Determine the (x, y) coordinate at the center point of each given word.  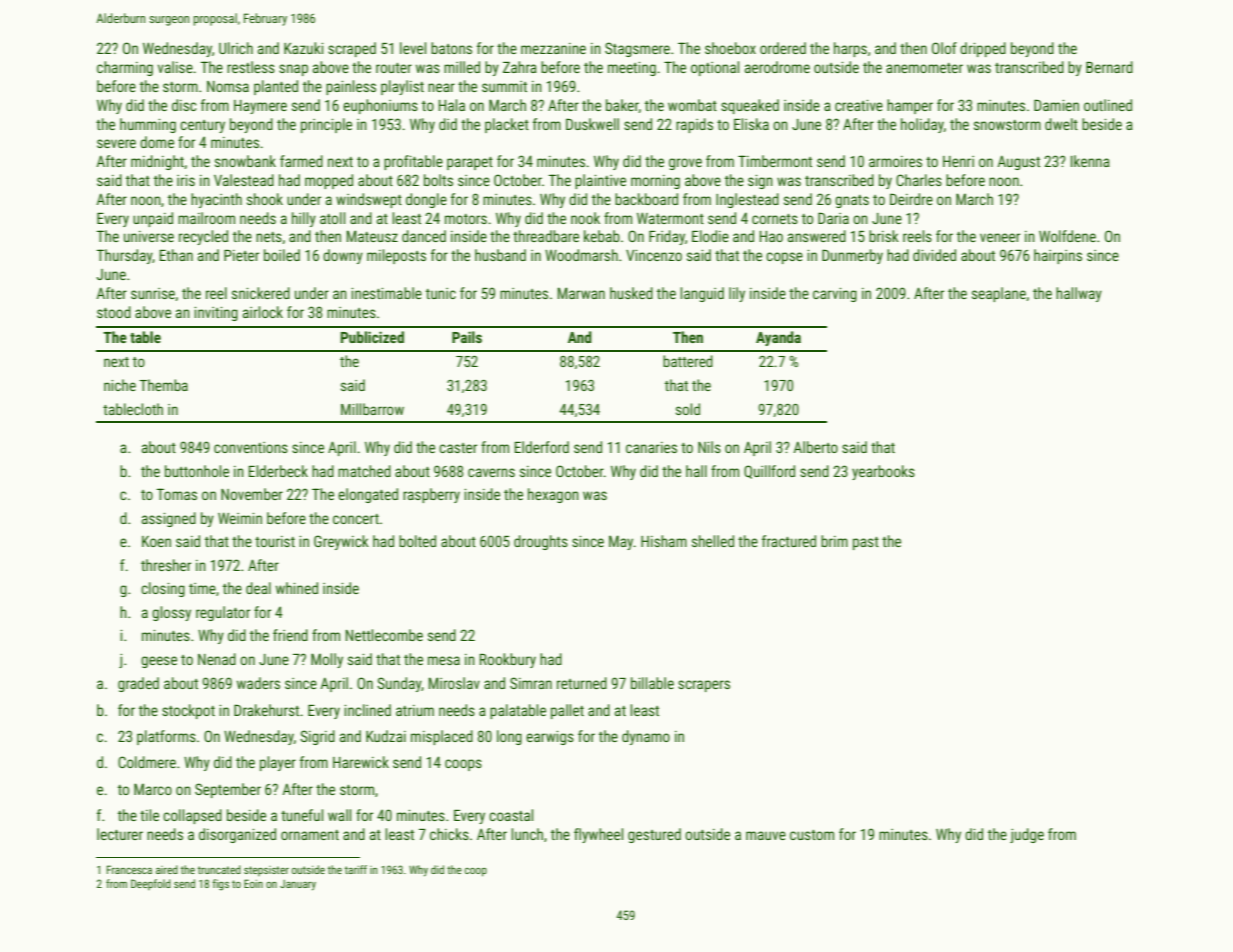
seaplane (999, 294)
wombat (692, 105)
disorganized (237, 835)
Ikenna (1090, 161)
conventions (251, 447)
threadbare (546, 236)
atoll (332, 218)
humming (148, 125)
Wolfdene (1067, 236)
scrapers (704, 686)
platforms (166, 737)
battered (688, 361)
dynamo (646, 737)
